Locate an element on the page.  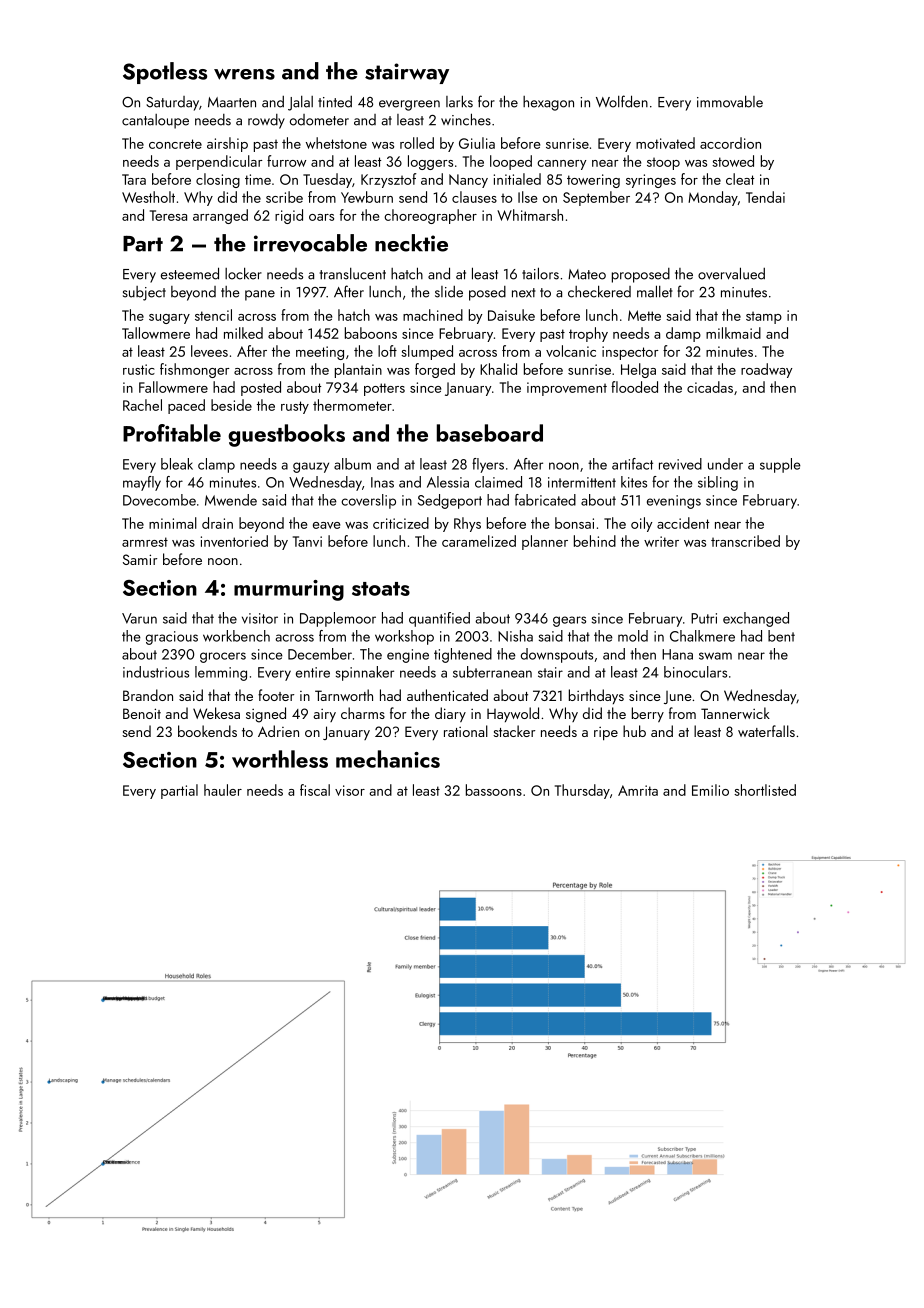
Alessia is located at coordinates (448, 482).
